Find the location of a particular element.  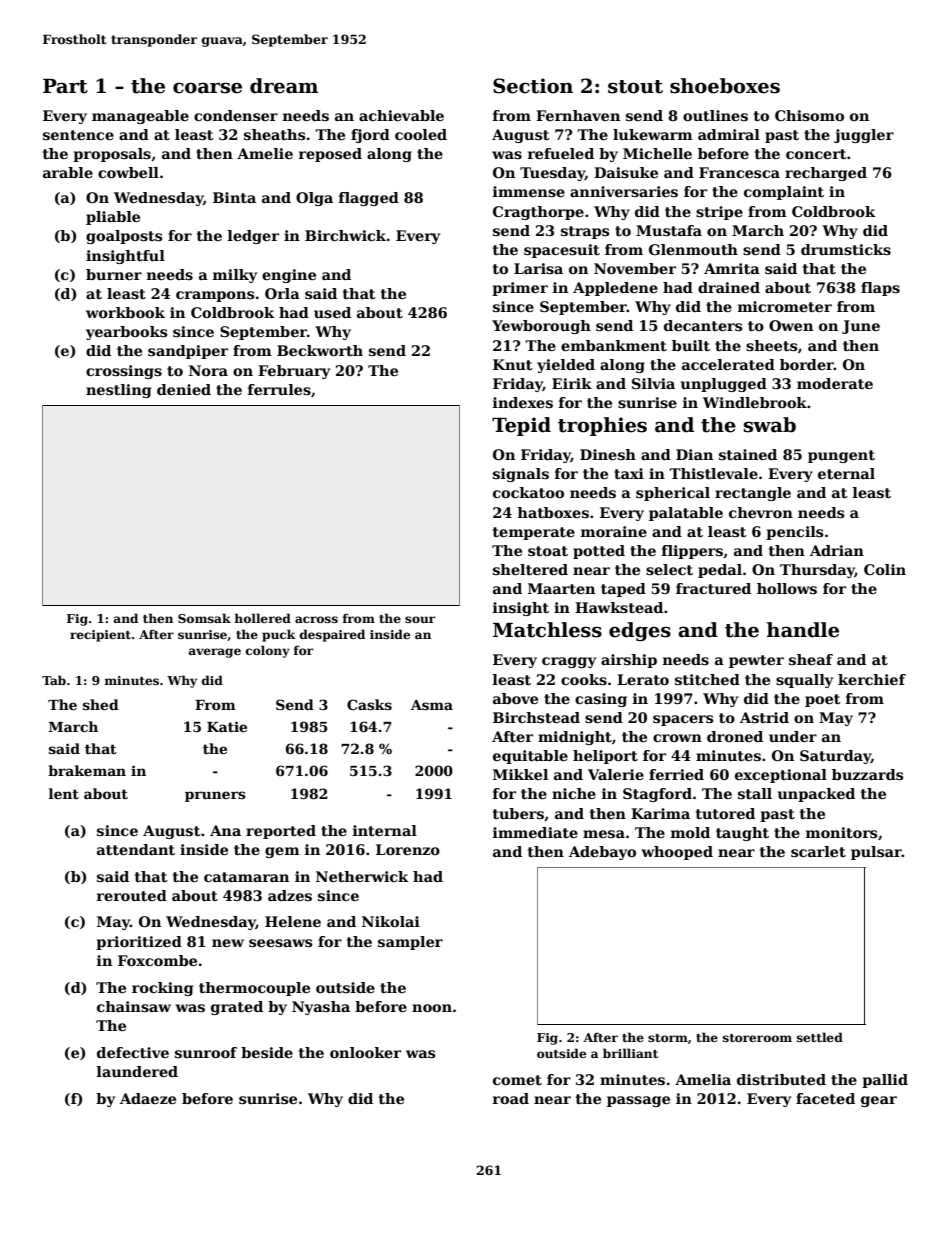

proposals is located at coordinates (112, 155).
